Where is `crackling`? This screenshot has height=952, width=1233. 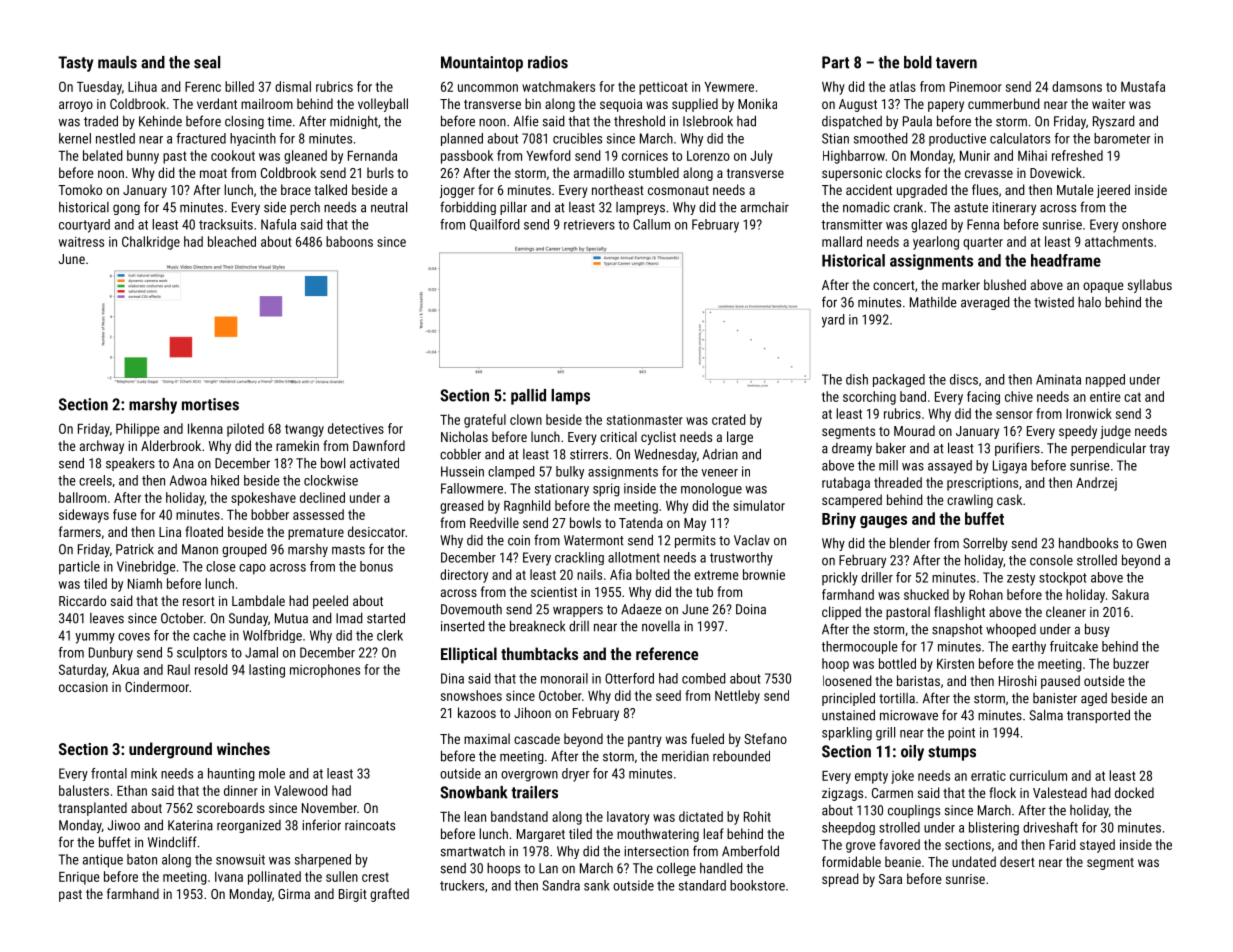
crackling is located at coordinates (579, 558).
